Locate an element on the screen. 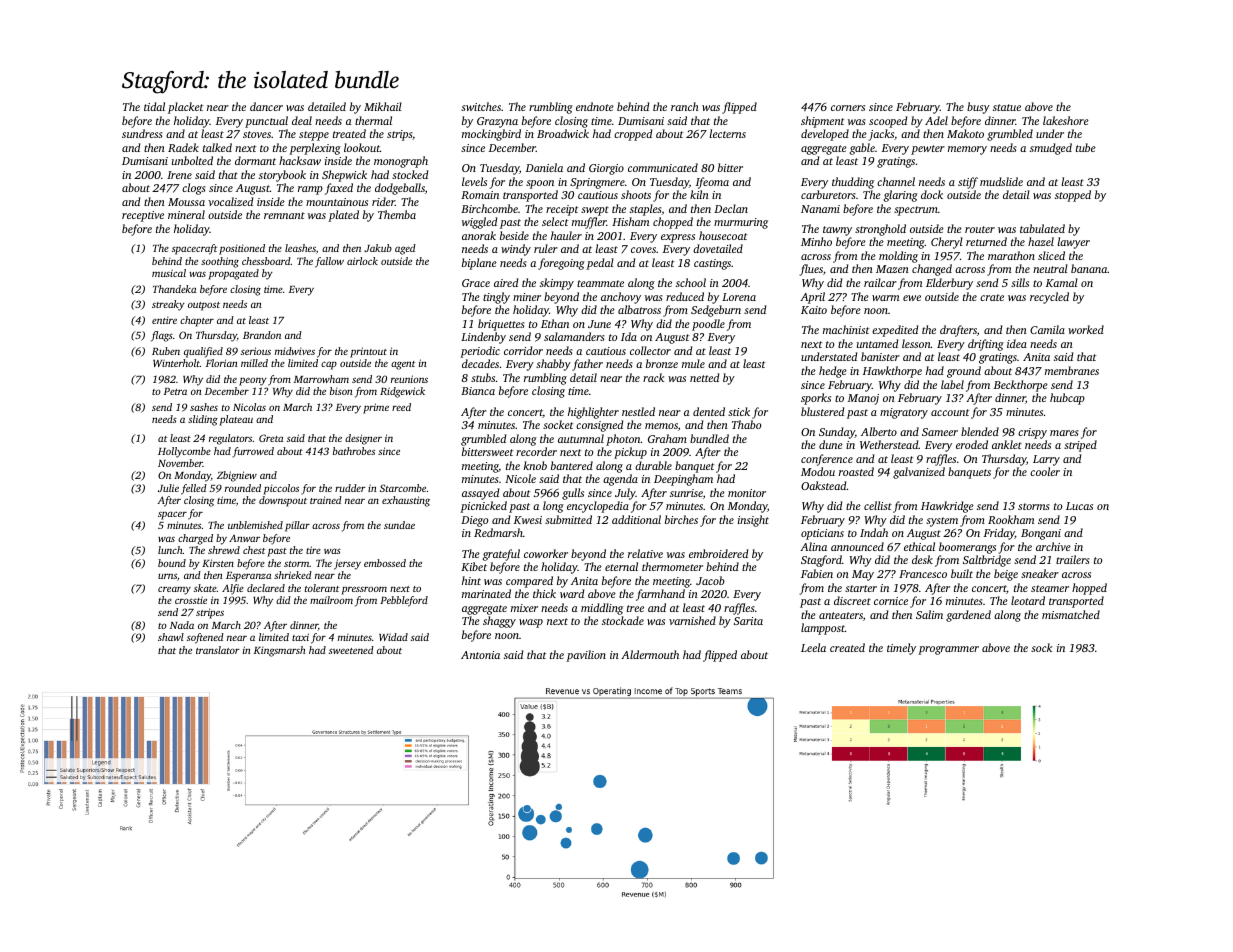  cooler is located at coordinates (1045, 471).
